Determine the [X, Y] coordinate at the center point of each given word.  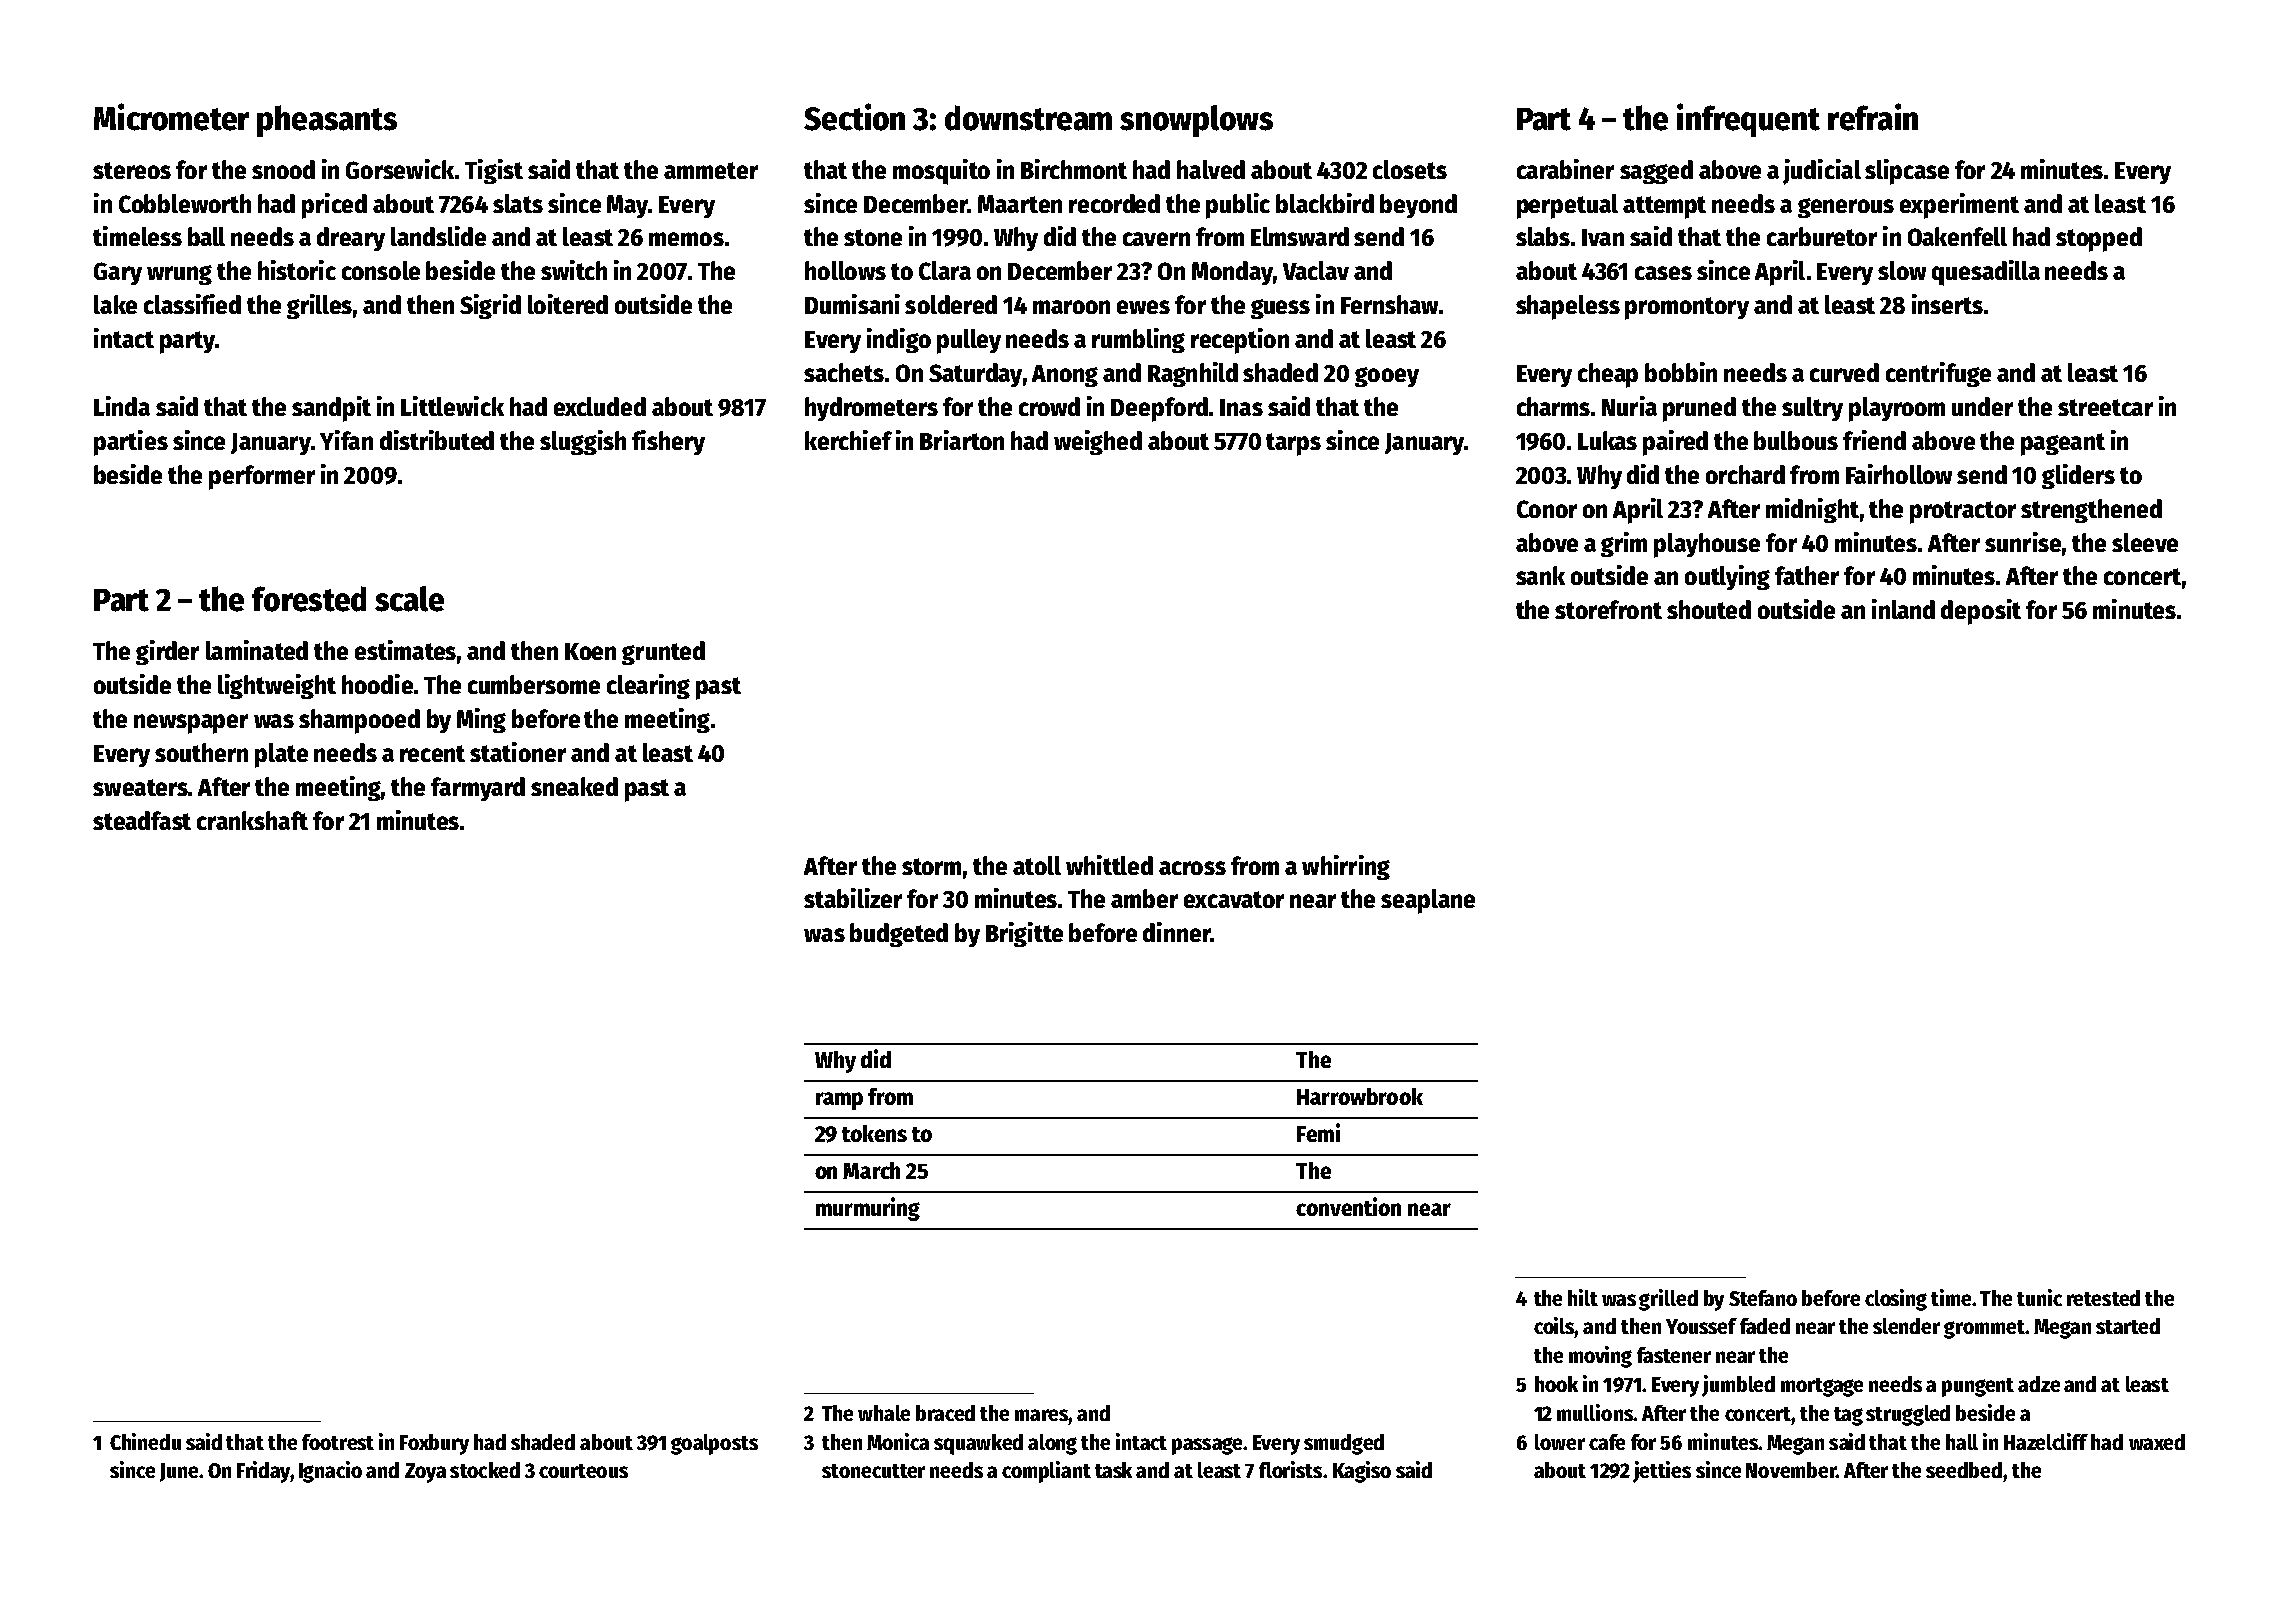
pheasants [327, 121]
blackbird [1325, 203]
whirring [1346, 867]
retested [2103, 1298]
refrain [1873, 117]
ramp [839, 1101]
